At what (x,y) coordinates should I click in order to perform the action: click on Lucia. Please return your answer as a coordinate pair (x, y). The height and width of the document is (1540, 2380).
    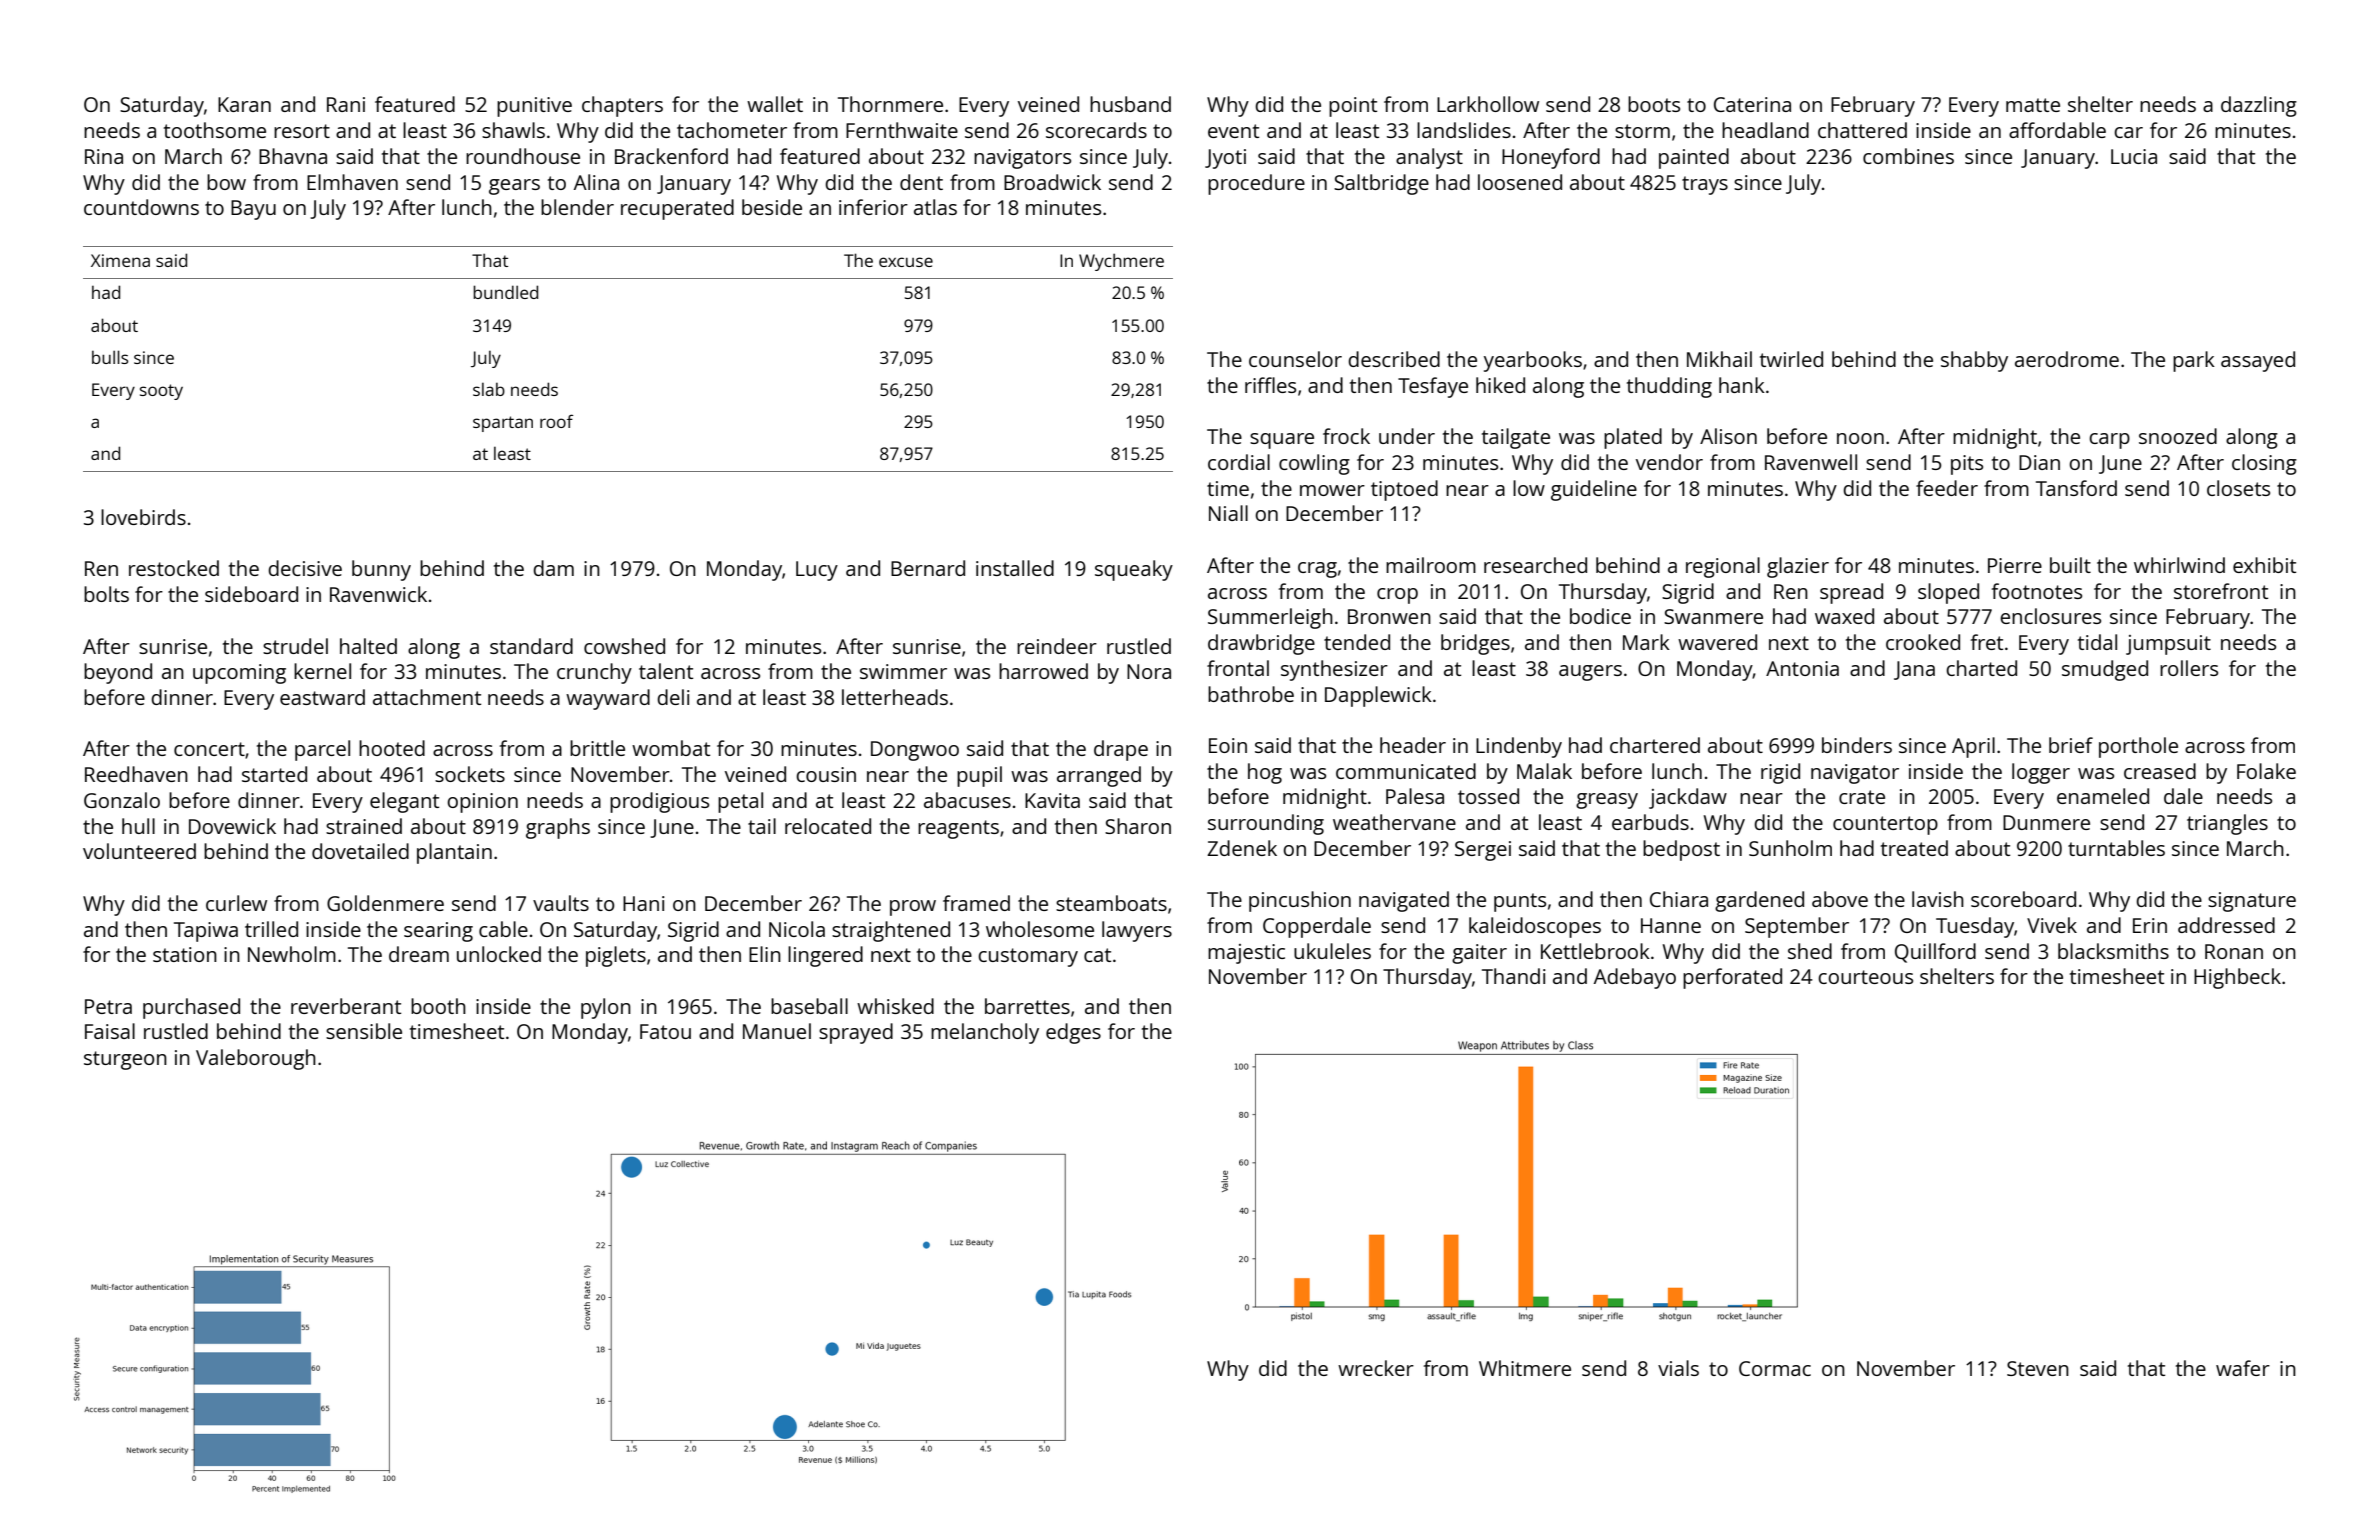
    Looking at the image, I should click on (2134, 156).
